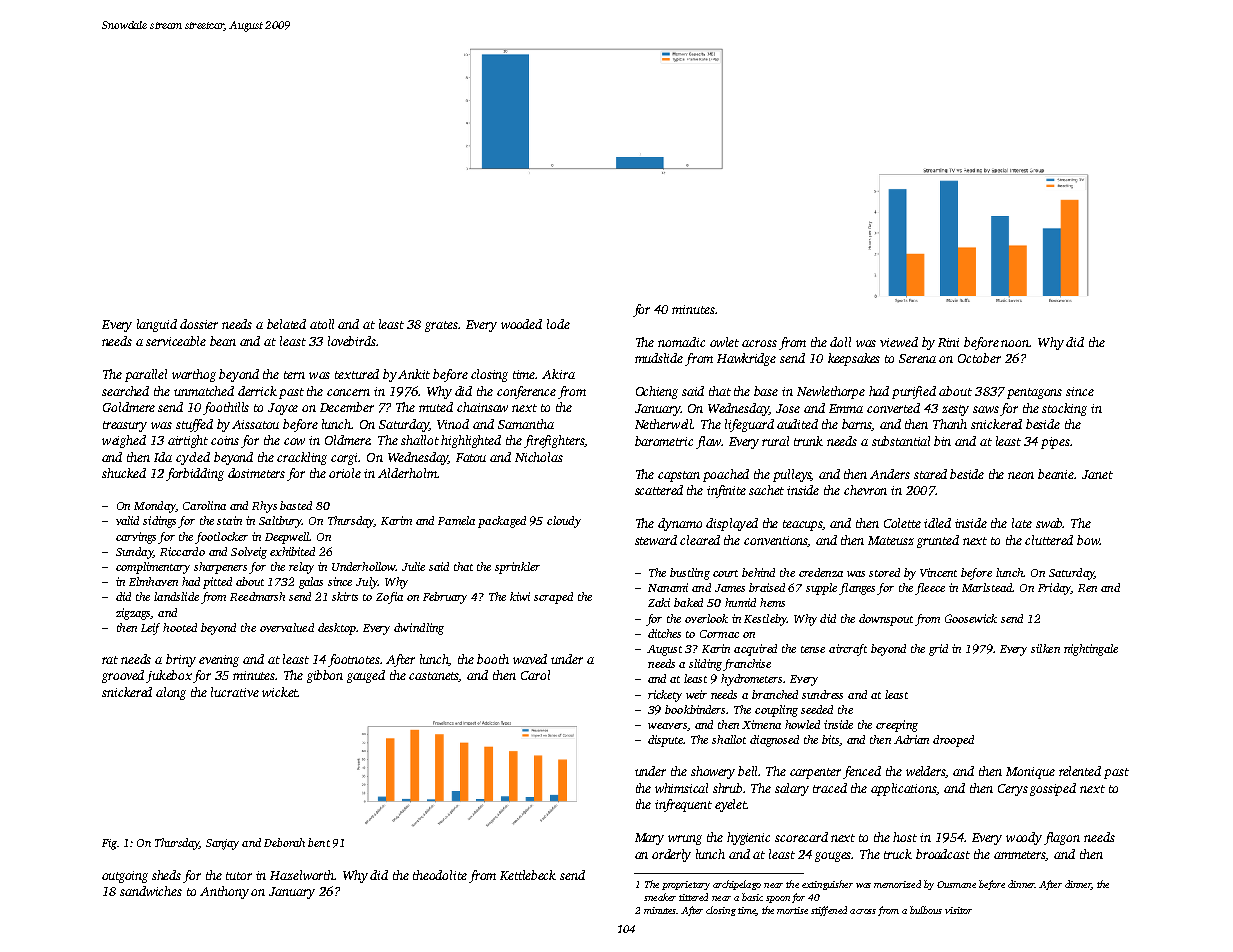 This image has width=1233, height=952. Describe the element at coordinates (296, 505) in the image. I see `basted` at that location.
